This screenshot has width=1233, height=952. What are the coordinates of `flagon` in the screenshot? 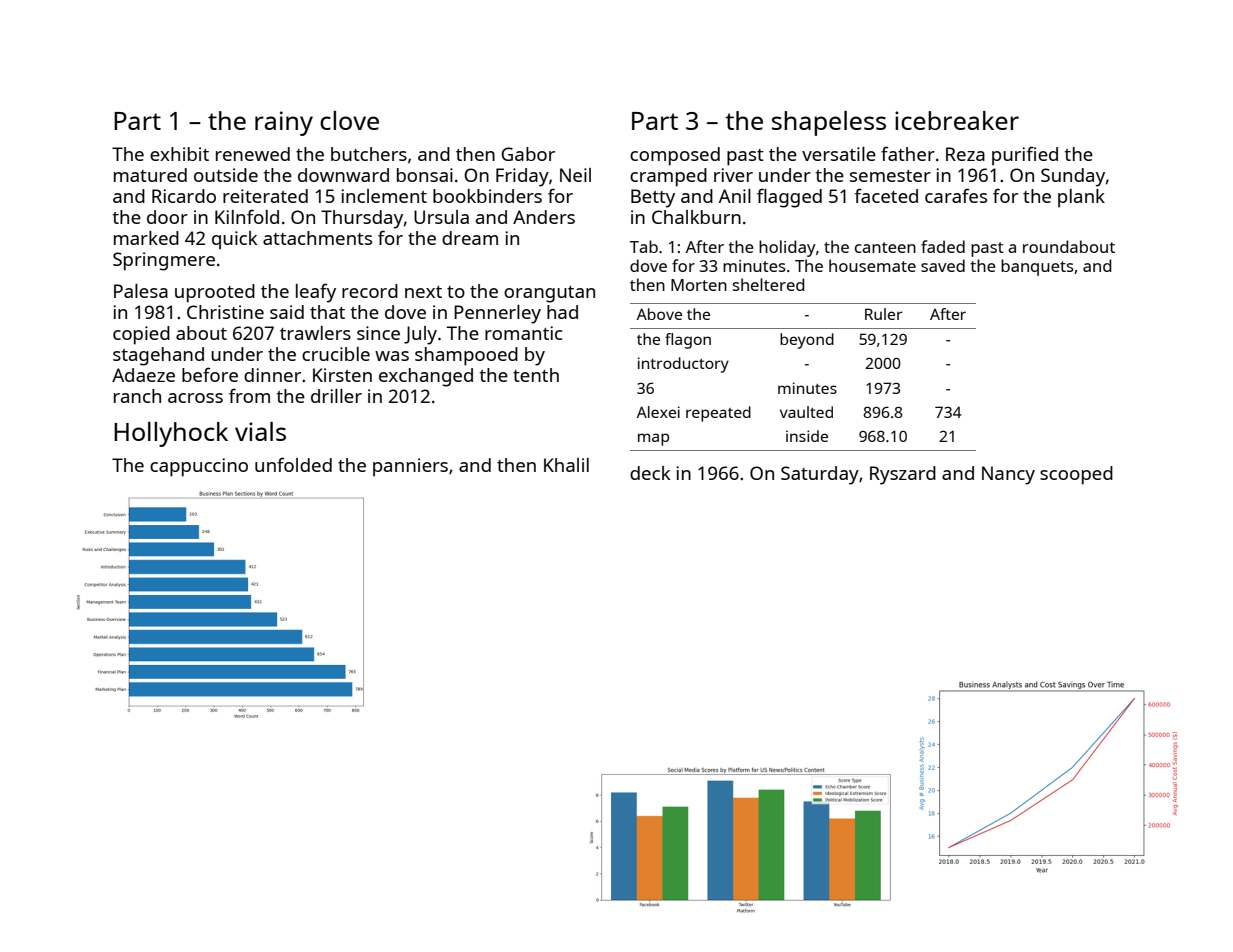 It's located at (688, 341).
